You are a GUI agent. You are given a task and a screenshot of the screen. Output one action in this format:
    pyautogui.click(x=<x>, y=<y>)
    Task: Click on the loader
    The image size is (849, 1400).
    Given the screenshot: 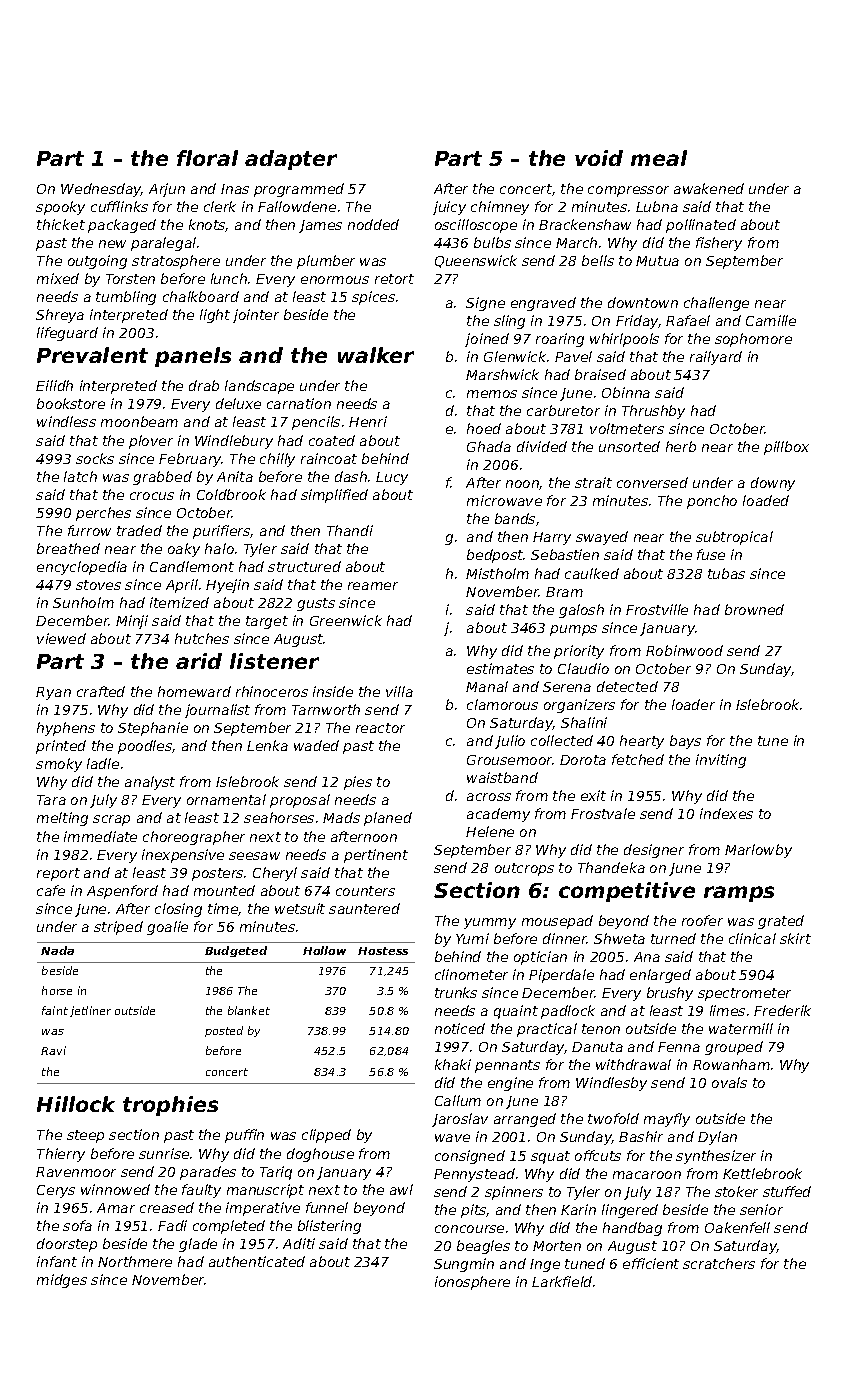 What is the action you would take?
    pyautogui.click(x=693, y=704)
